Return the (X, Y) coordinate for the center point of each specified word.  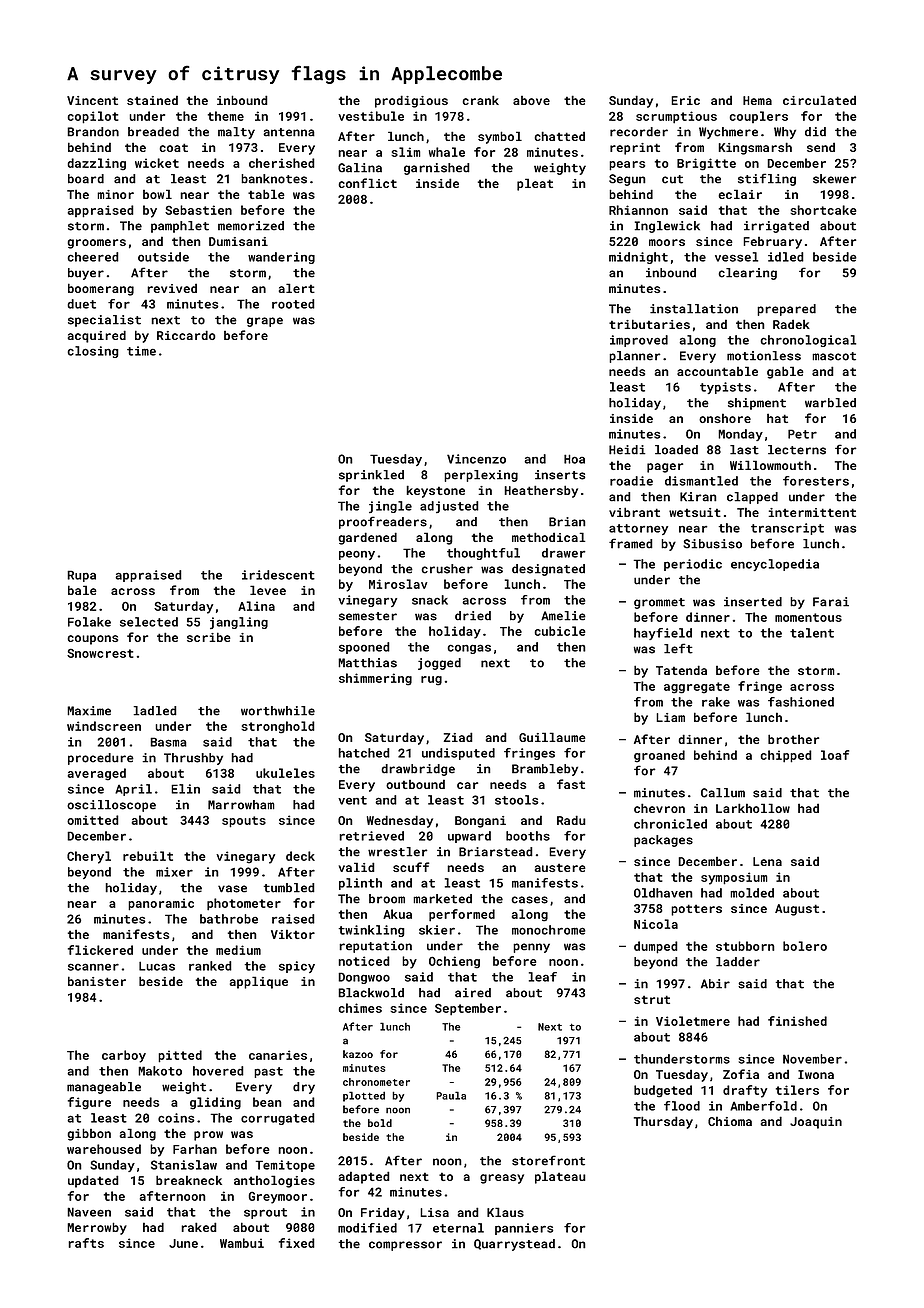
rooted (293, 304)
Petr (802, 434)
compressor (405, 1246)
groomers (97, 244)
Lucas (157, 966)
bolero (805, 946)
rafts (86, 1243)
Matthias (367, 663)
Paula (451, 1095)
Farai (831, 602)
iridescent (278, 575)
